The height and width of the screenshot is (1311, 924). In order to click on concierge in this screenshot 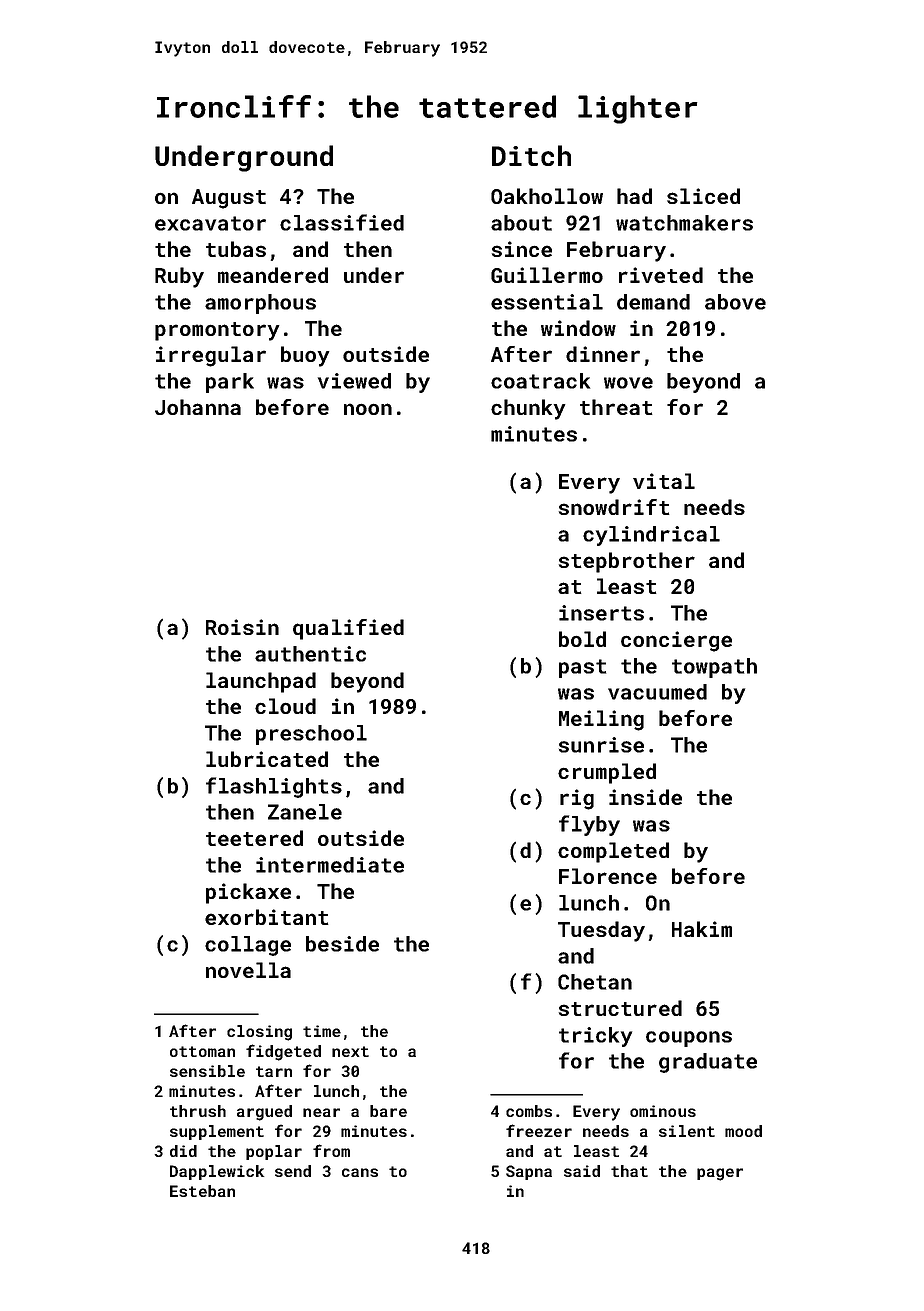, I will do `click(676, 641)`.
